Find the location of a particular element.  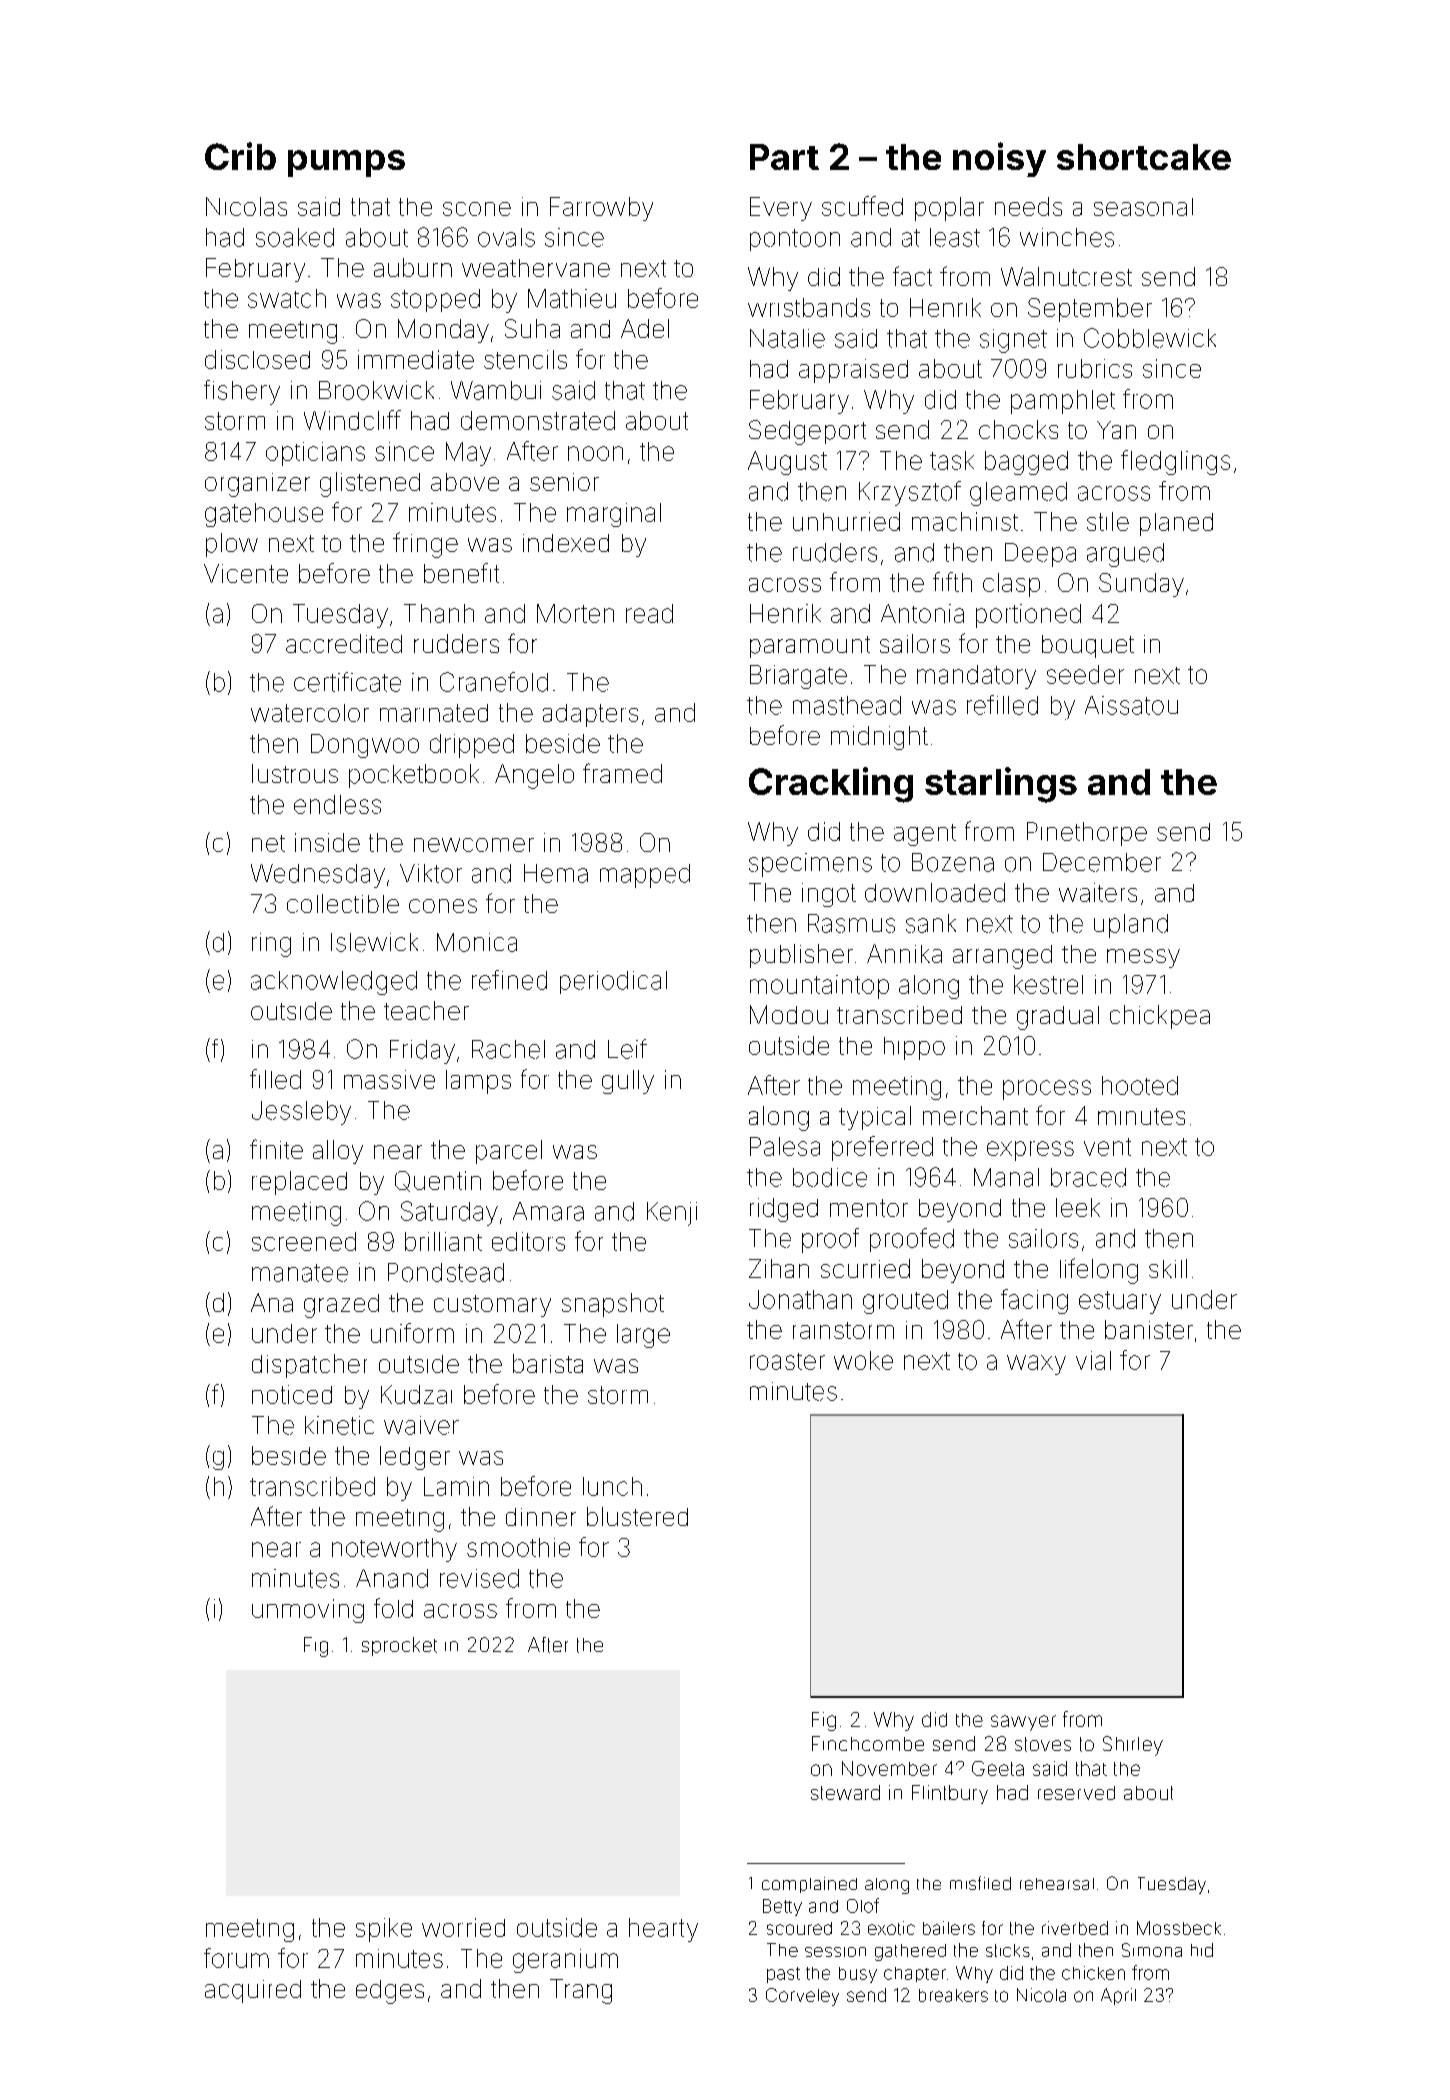

Leif is located at coordinates (627, 1049).
